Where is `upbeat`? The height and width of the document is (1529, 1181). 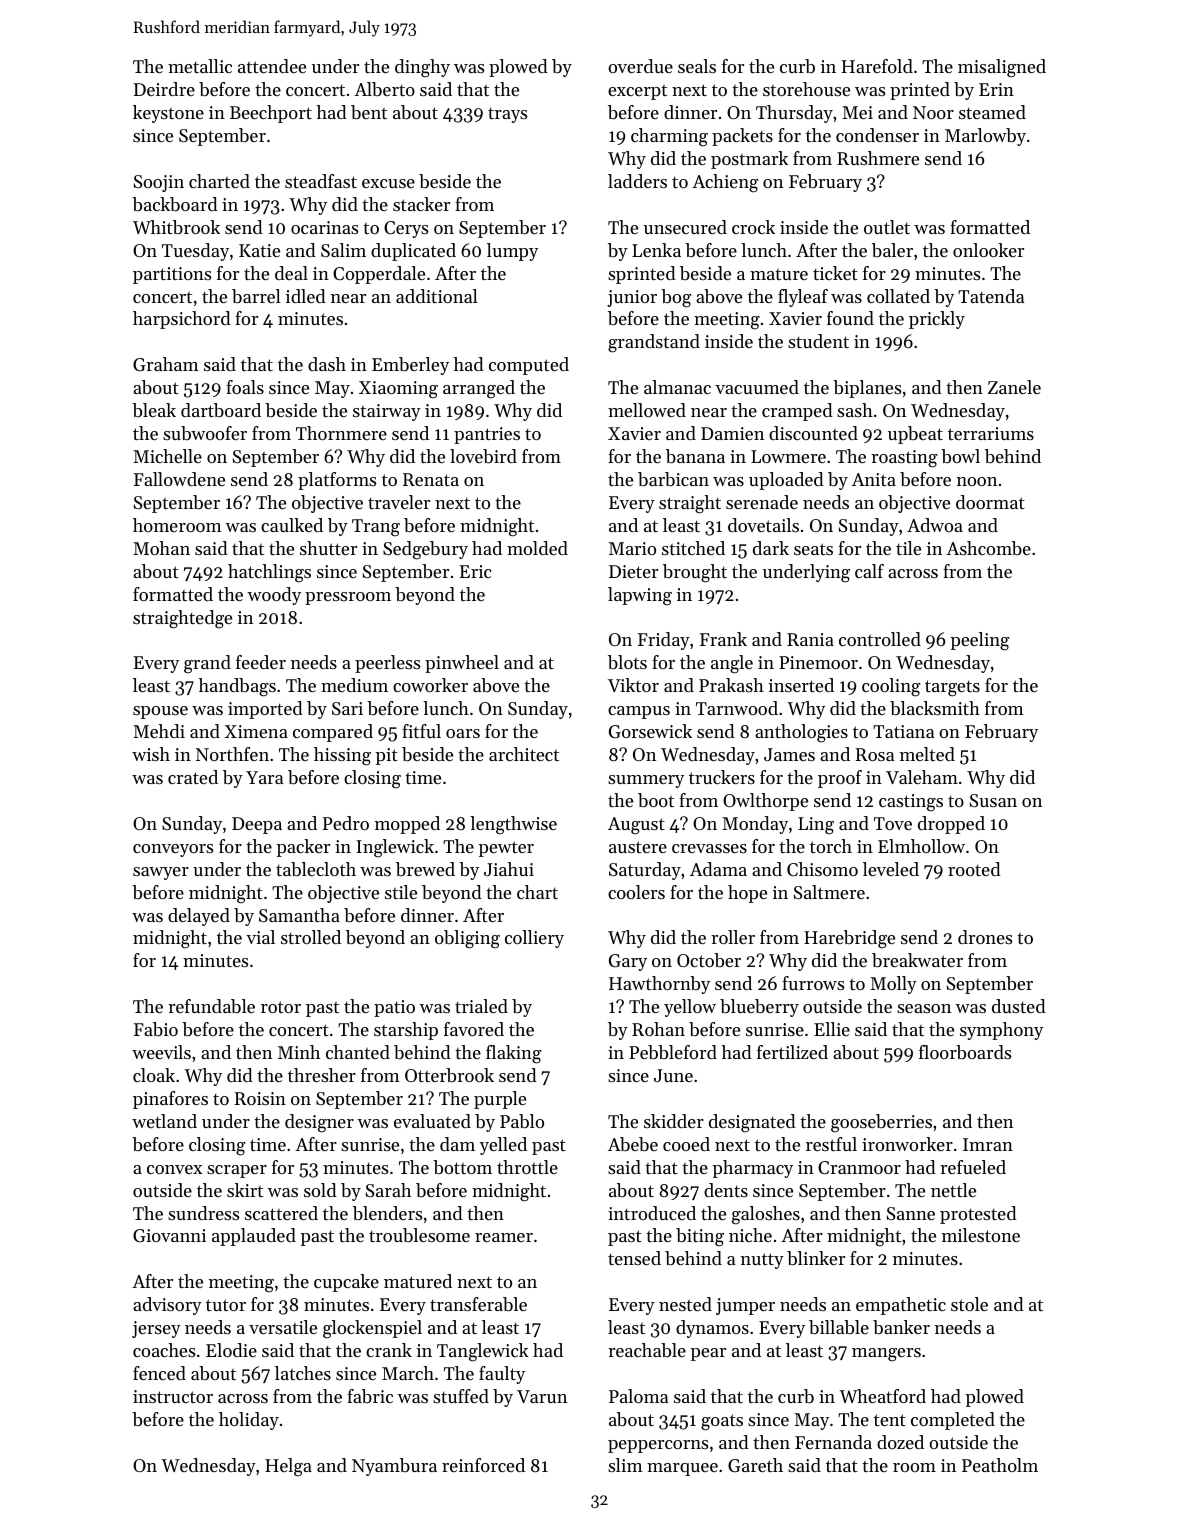 upbeat is located at coordinates (915, 435).
